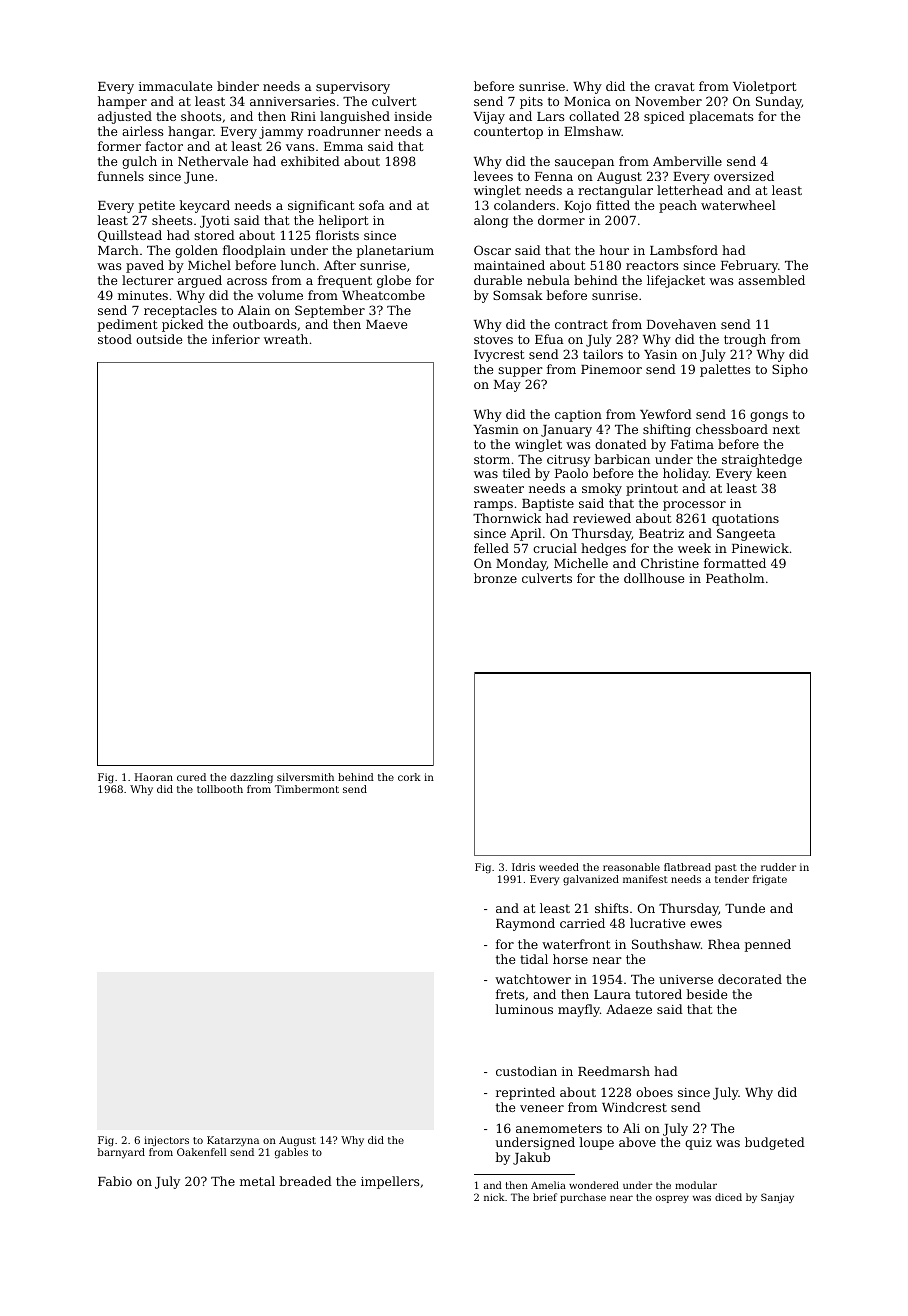 The width and height of the page is (908, 1316). What do you see at coordinates (654, 1092) in the page?
I see `oboes` at bounding box center [654, 1092].
